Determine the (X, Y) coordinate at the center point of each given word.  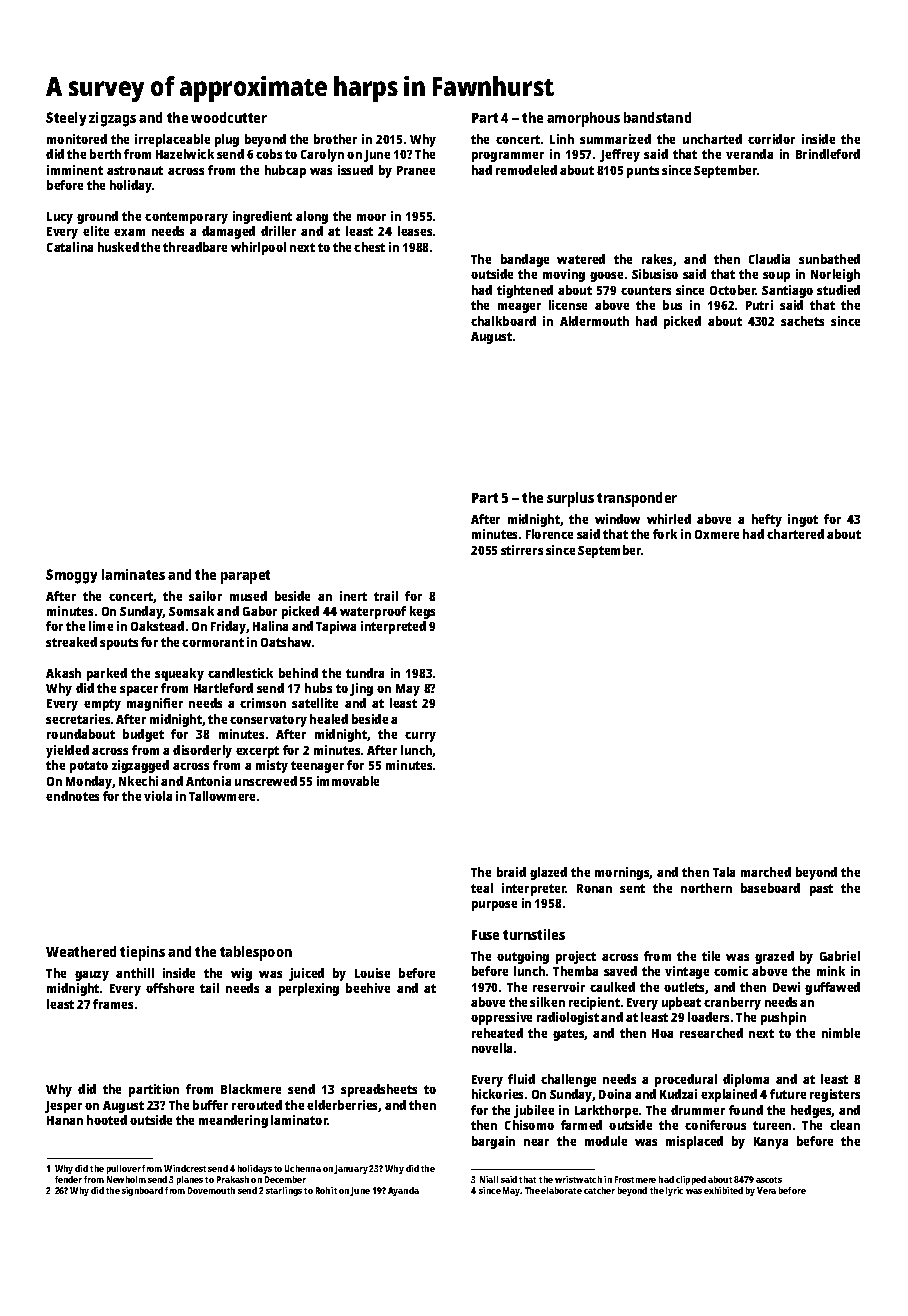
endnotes (72, 796)
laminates (133, 574)
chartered (795, 534)
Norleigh (835, 275)
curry (420, 737)
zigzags (112, 119)
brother (335, 139)
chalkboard (503, 321)
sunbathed (829, 259)
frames (113, 1004)
